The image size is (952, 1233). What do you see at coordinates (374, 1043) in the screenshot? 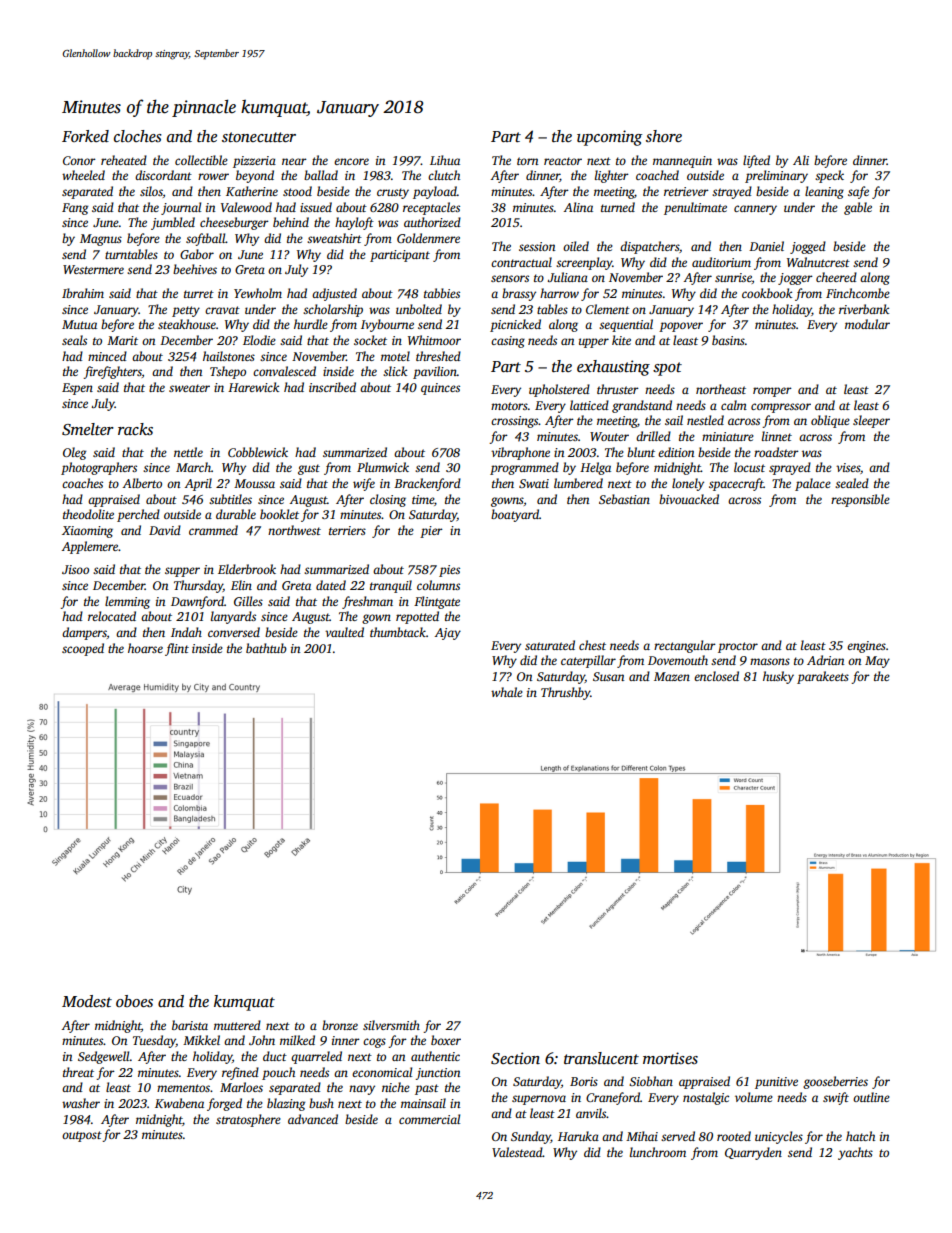
I see `cogs` at bounding box center [374, 1043].
